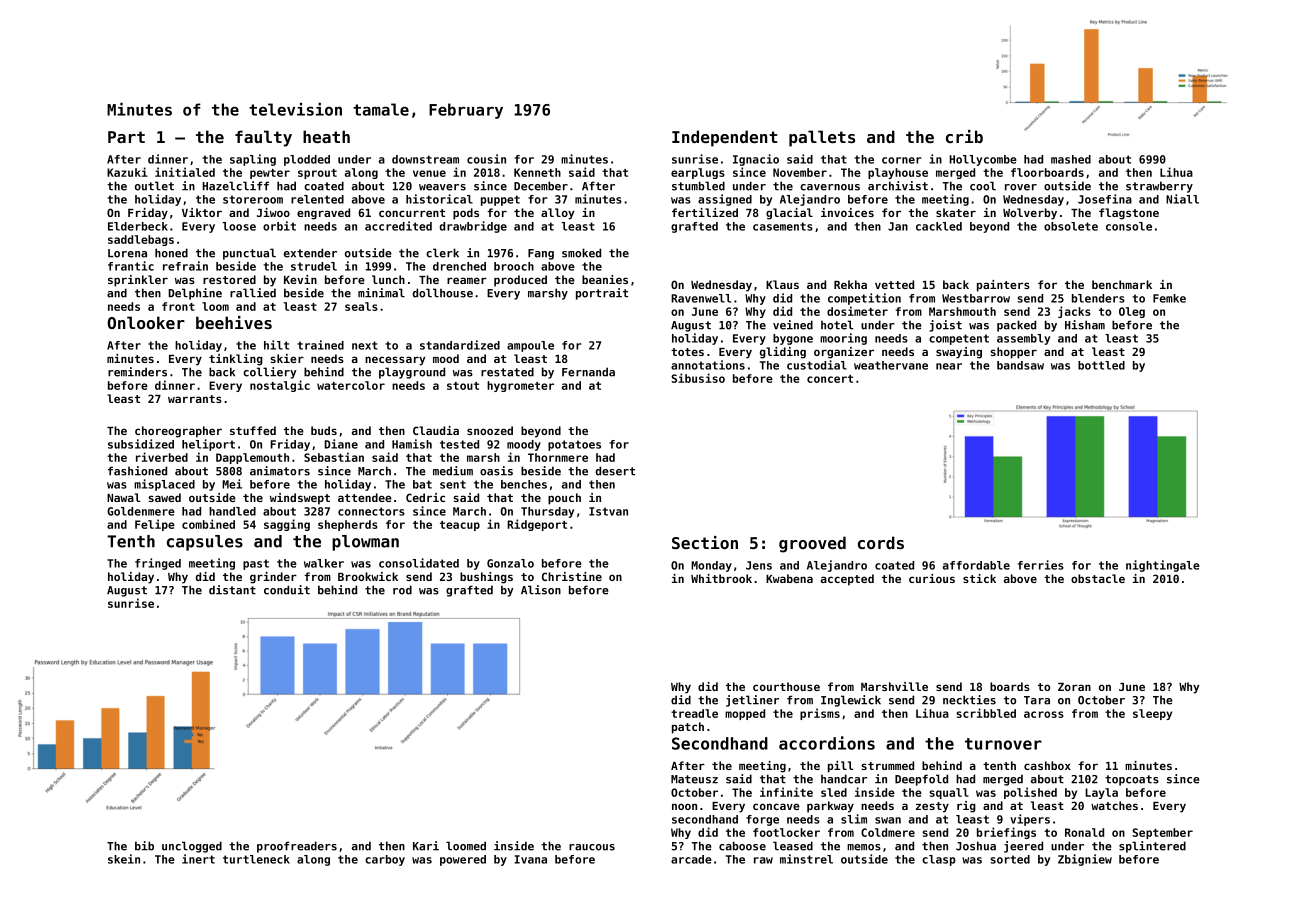 The image size is (1308, 924). What do you see at coordinates (443, 293) in the image?
I see `dollhouse` at bounding box center [443, 293].
